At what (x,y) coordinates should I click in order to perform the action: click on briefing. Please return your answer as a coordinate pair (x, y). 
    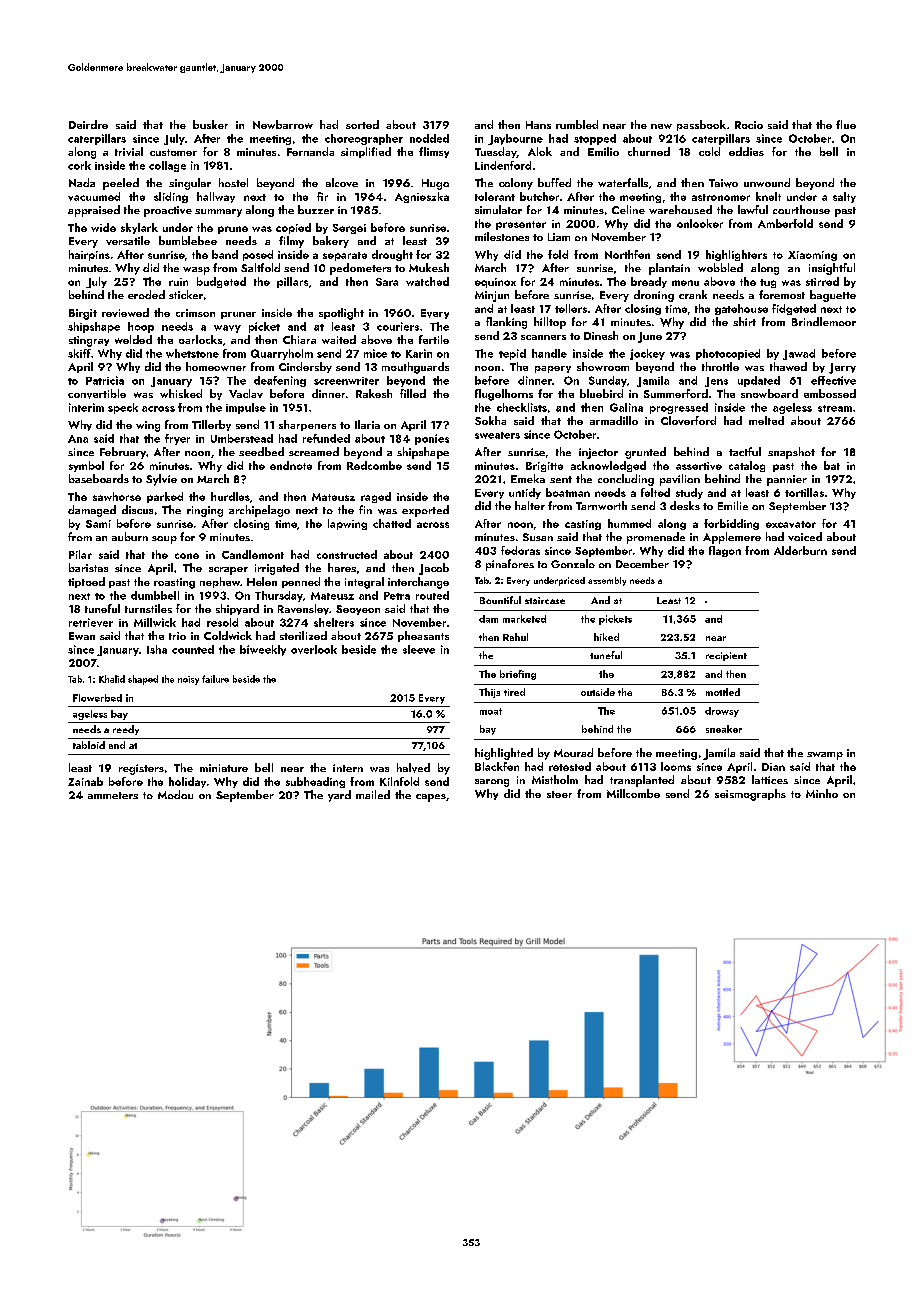
    Looking at the image, I should click on (518, 675).
